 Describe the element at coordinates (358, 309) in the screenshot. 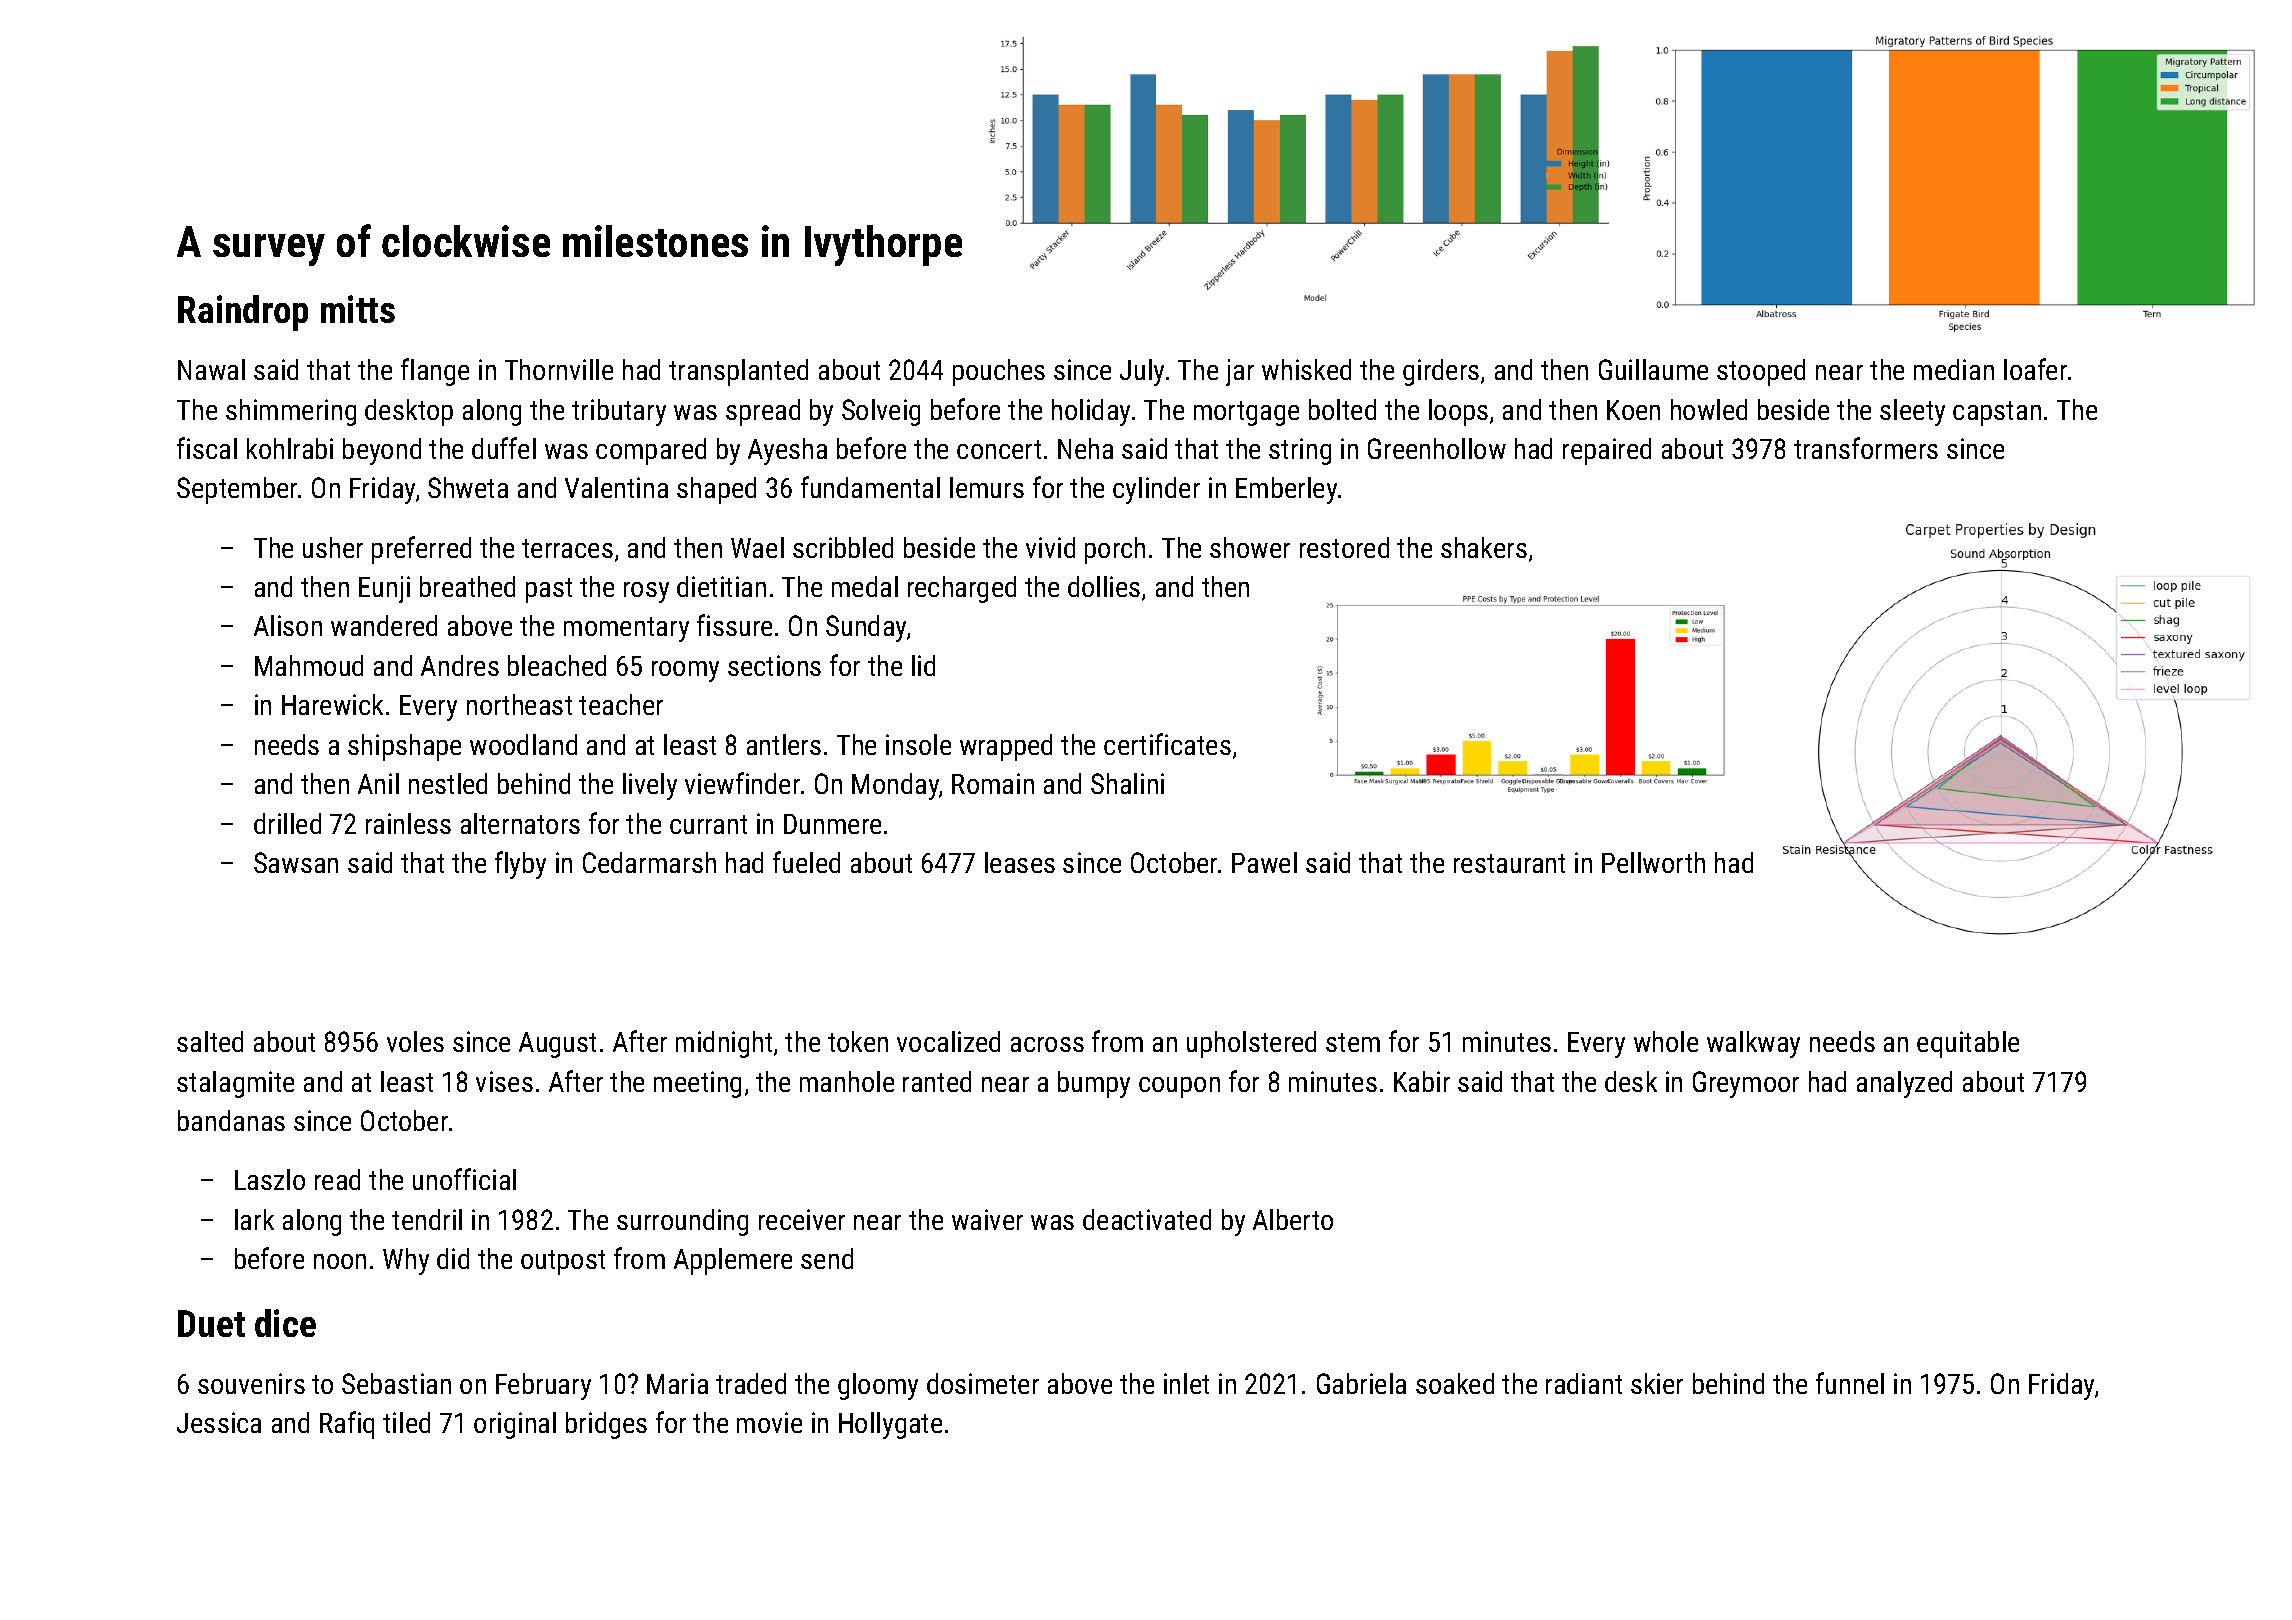

I see `mitts` at that location.
